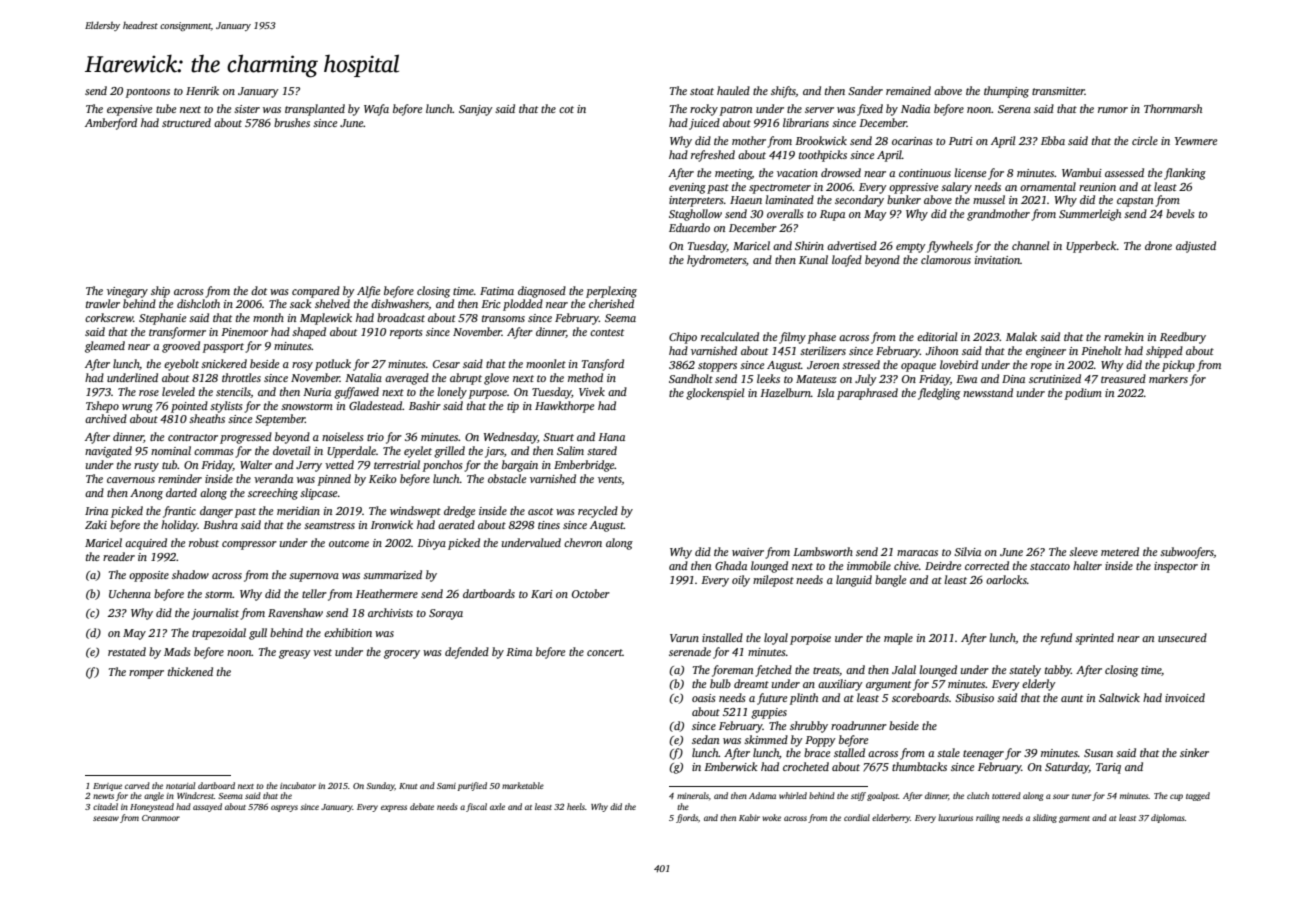 This screenshot has width=1308, height=924. What do you see at coordinates (292, 122) in the screenshot?
I see `brushes` at bounding box center [292, 122].
